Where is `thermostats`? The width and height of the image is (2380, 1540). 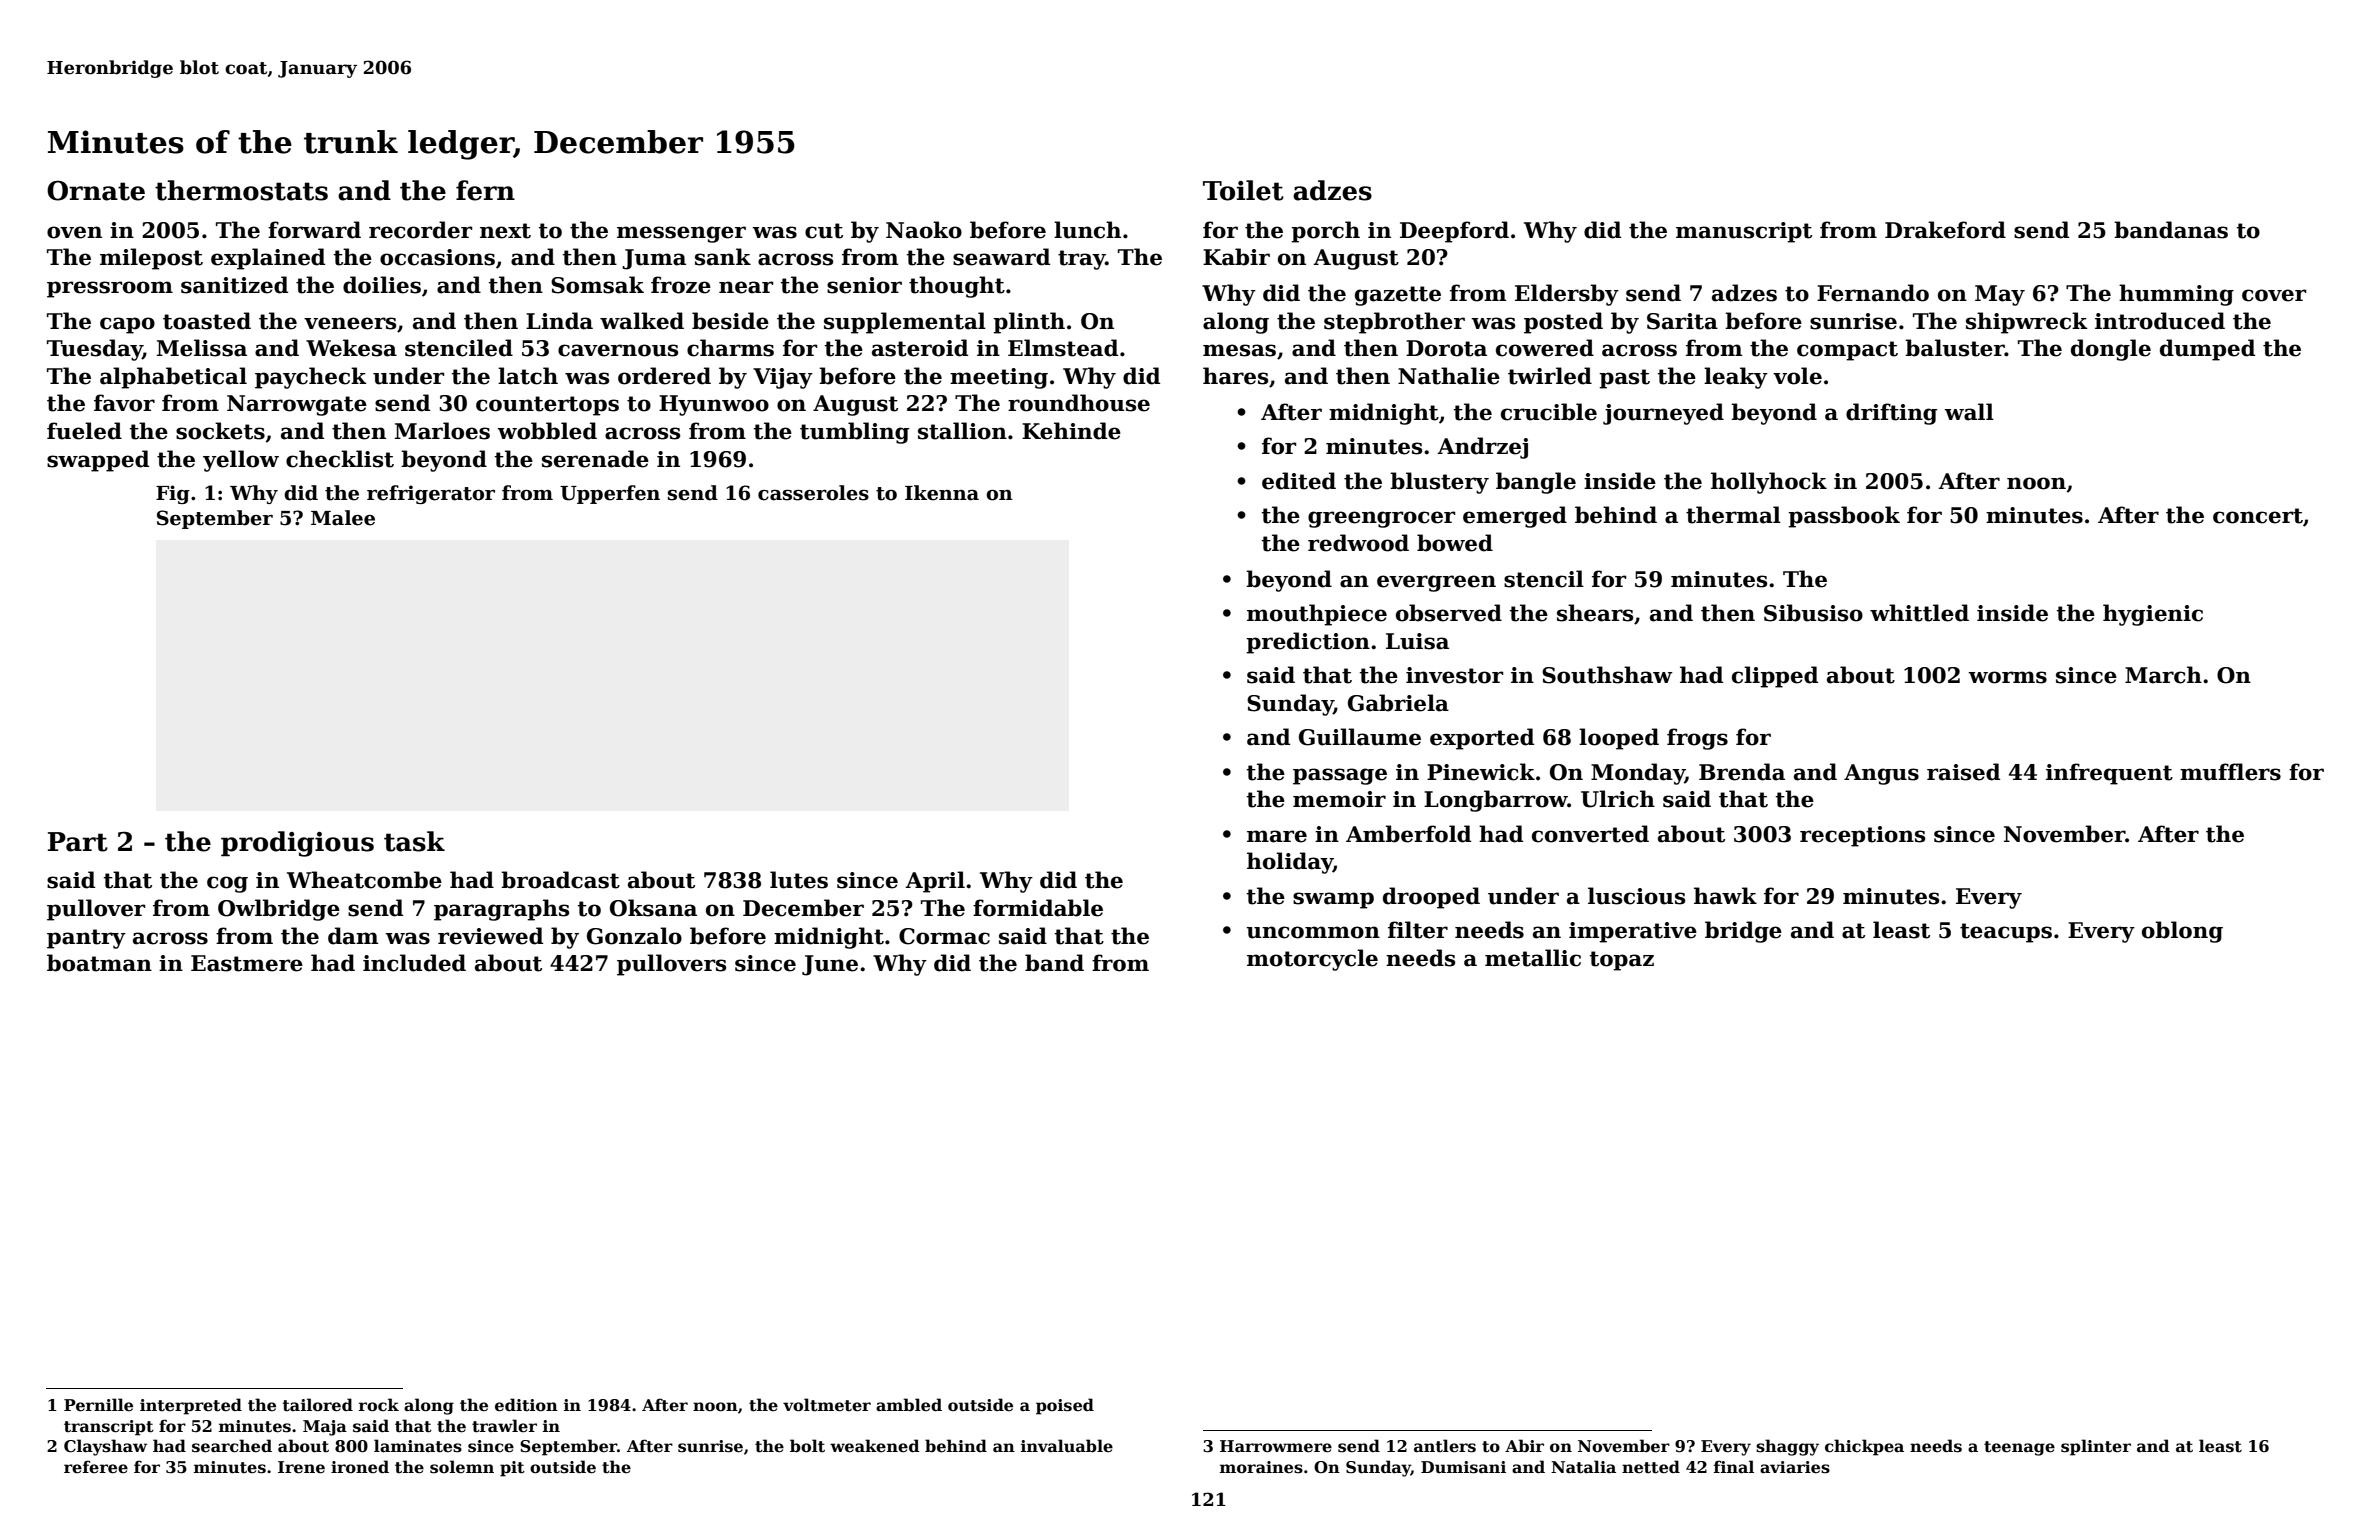 thermostats is located at coordinates (241, 190).
